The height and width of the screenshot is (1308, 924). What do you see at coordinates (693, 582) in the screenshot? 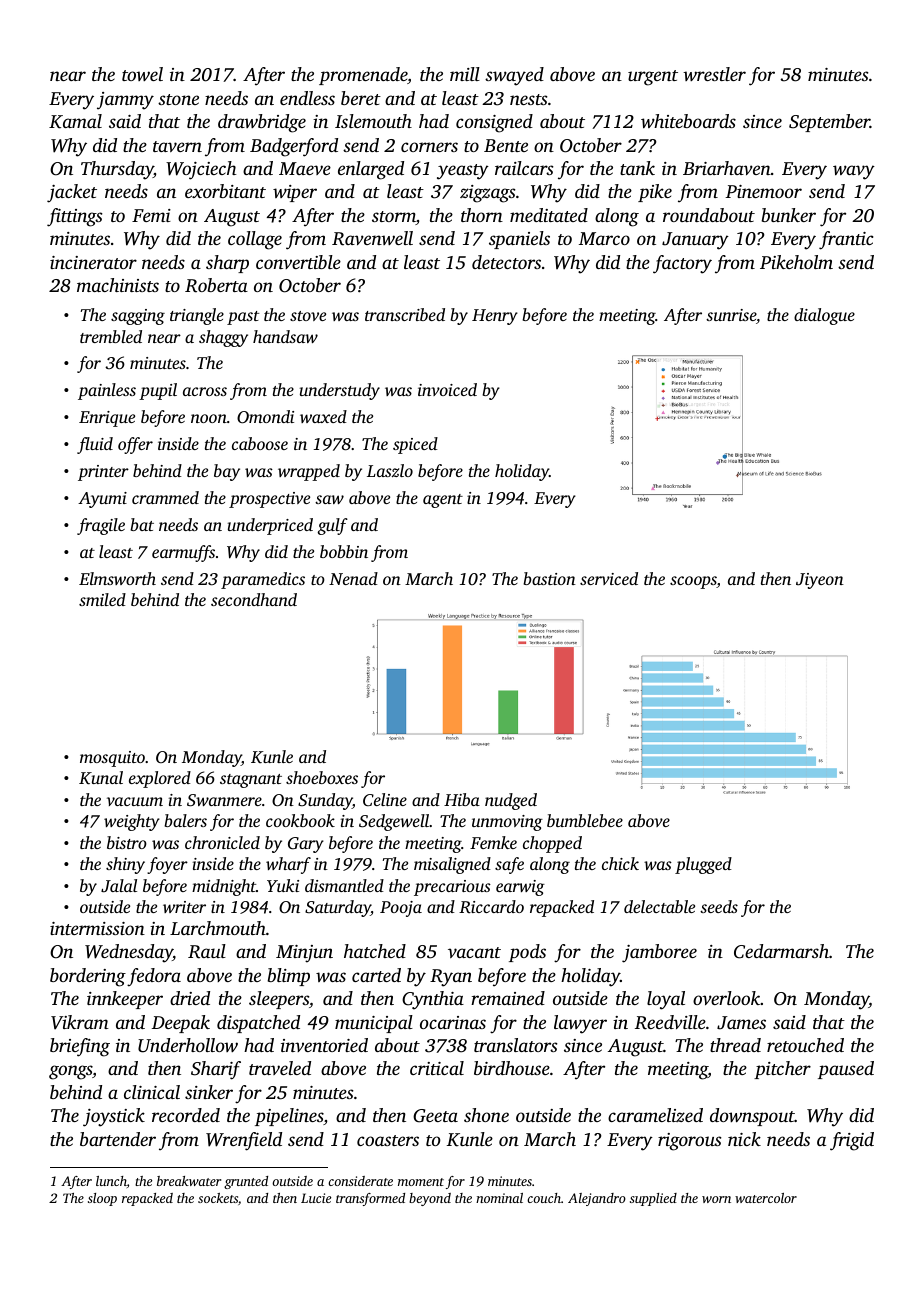
I see `scoops` at bounding box center [693, 582].
